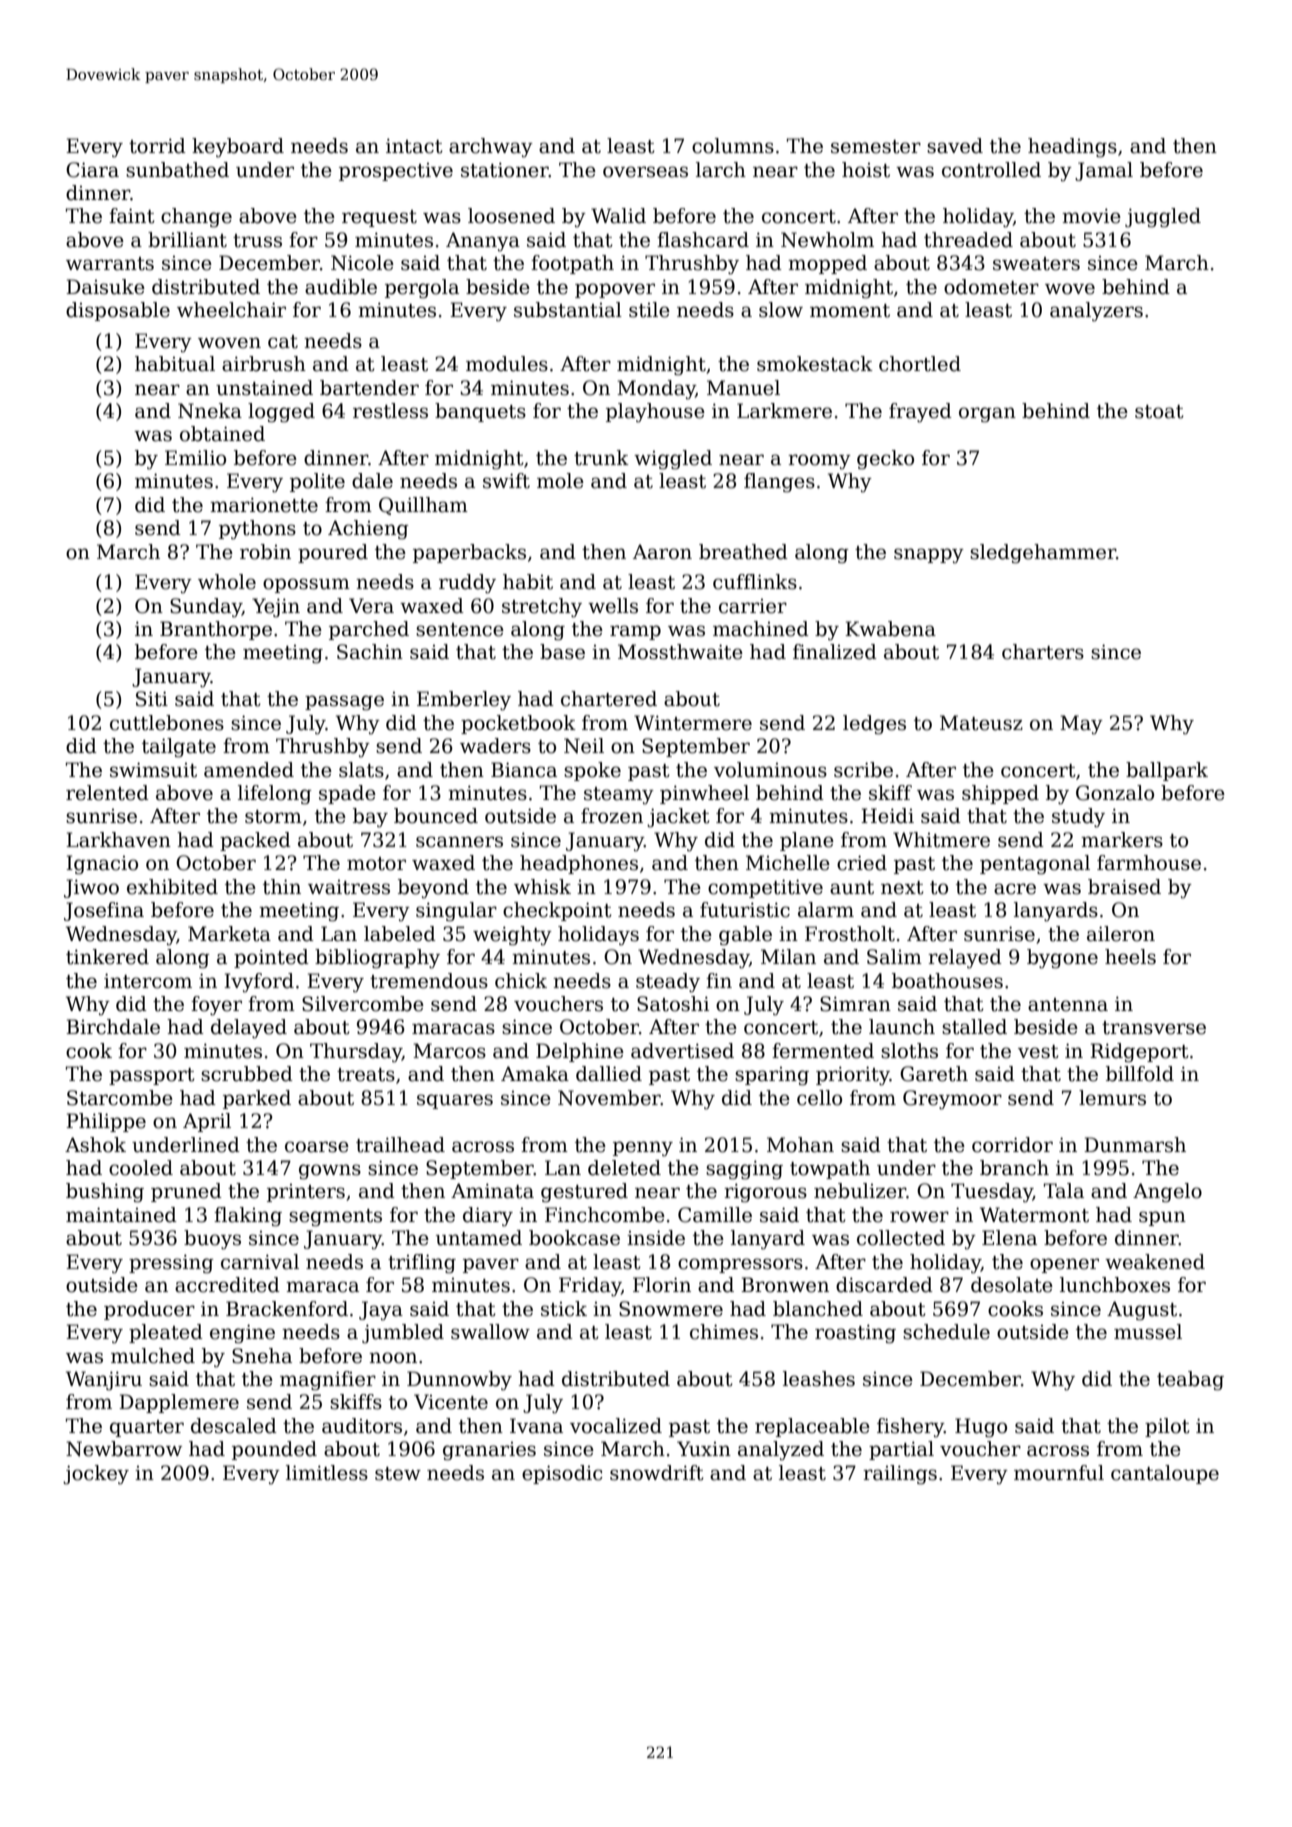 The width and height of the page is (1292, 1827). Describe the element at coordinates (107, 793) in the page. I see `relented` at that location.
